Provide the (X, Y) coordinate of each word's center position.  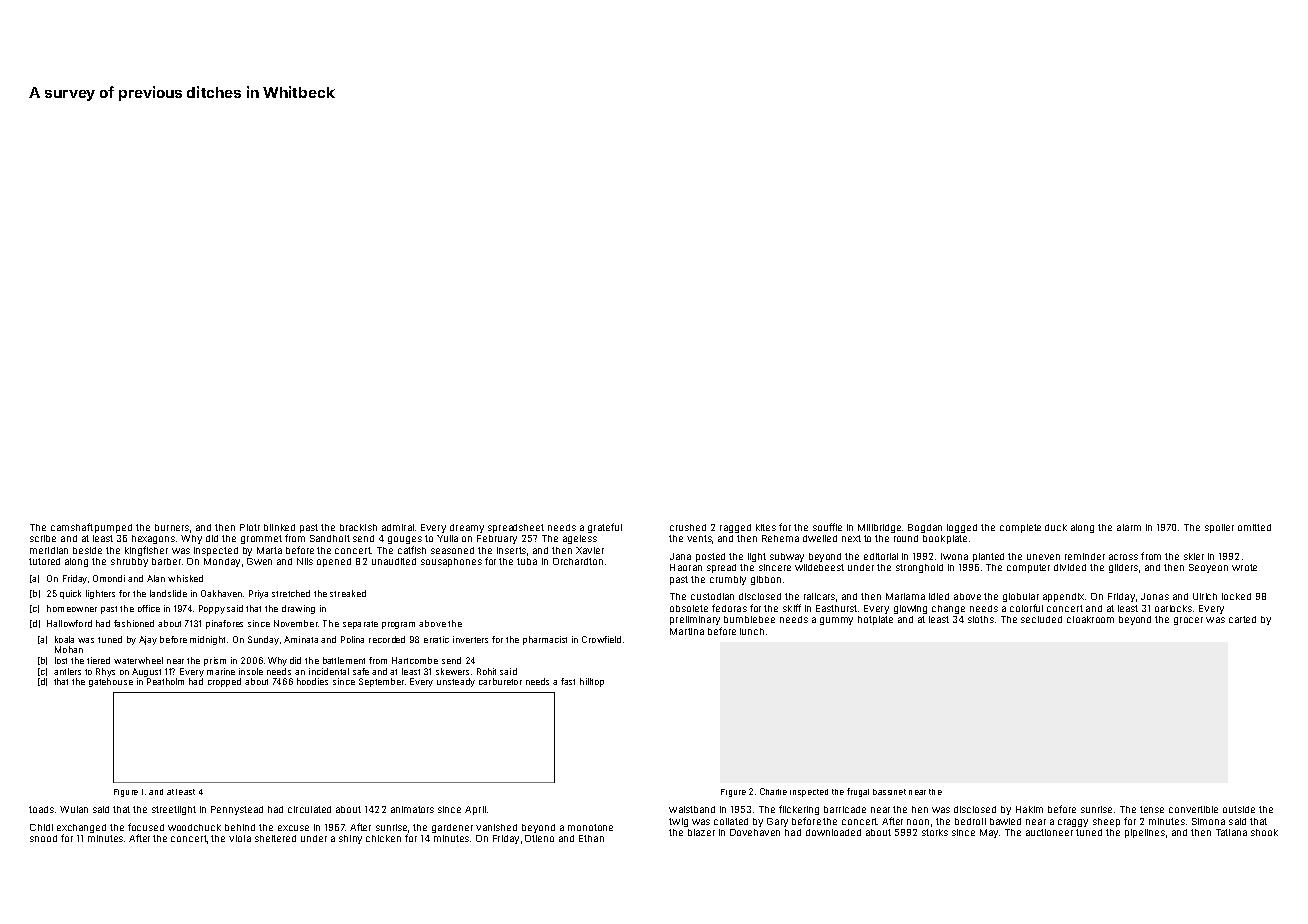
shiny (350, 839)
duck (1056, 527)
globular (1021, 597)
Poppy (212, 609)
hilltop (592, 682)
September (381, 682)
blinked (279, 527)
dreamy (467, 528)
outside (1239, 809)
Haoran (686, 567)
